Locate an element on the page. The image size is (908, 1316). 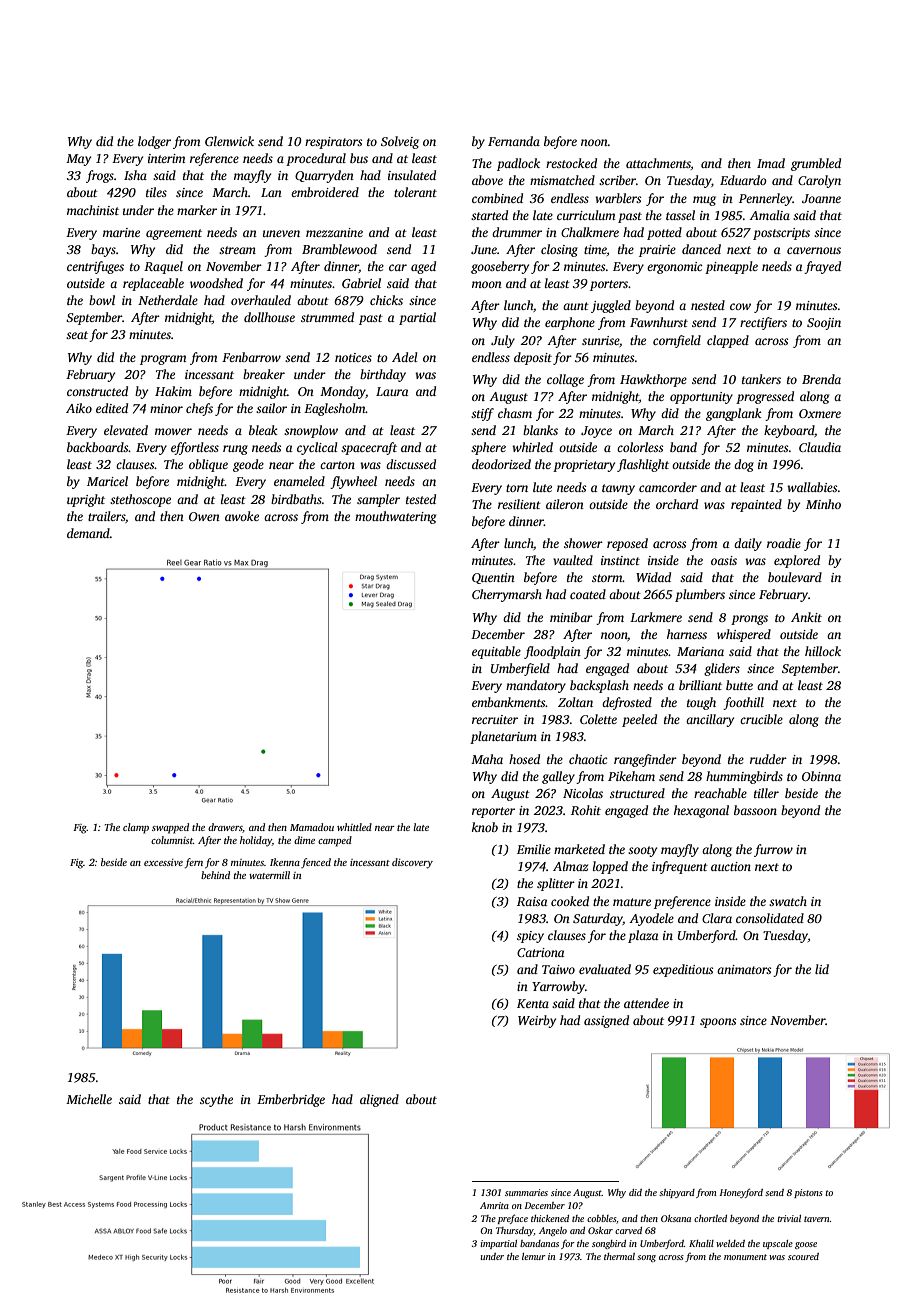
scythe is located at coordinates (216, 1100).
